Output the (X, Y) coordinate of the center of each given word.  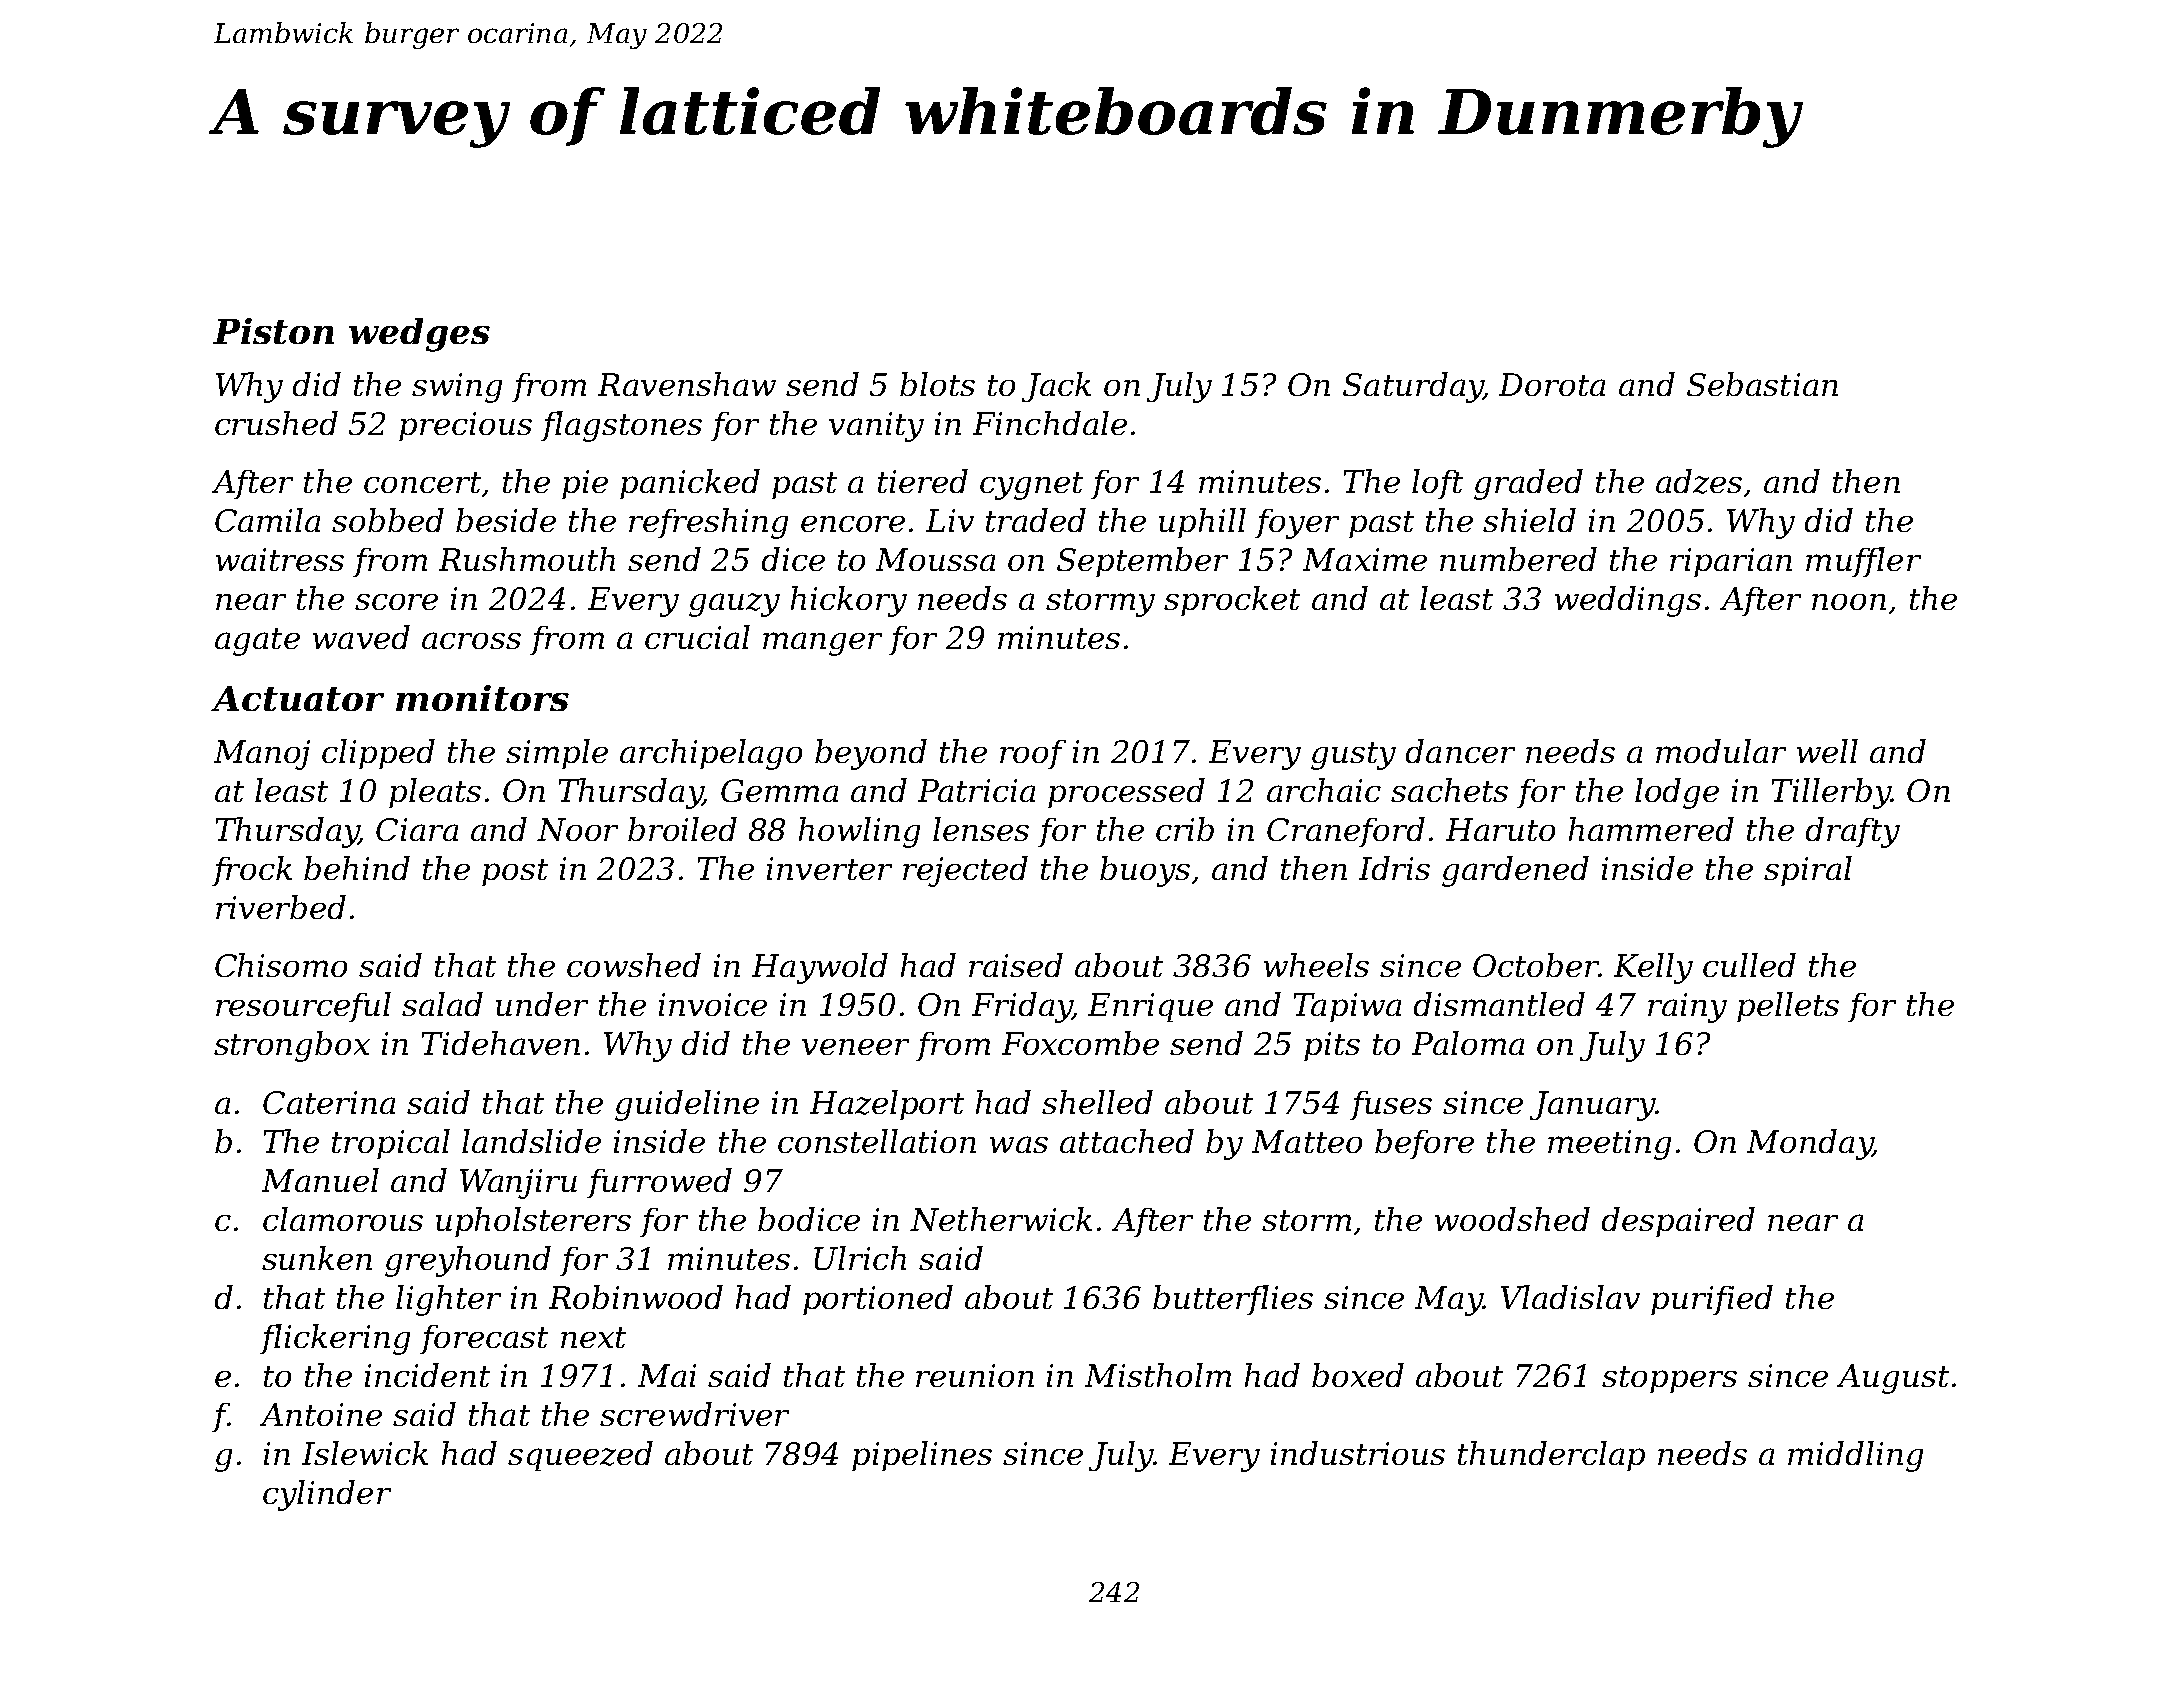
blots (937, 384)
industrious (1358, 1453)
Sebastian (1762, 384)
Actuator (297, 698)
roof (1033, 754)
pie (585, 484)
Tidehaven (501, 1043)
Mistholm (1158, 1375)
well (1827, 751)
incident (427, 1375)
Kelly (1653, 968)
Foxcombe (1080, 1043)
